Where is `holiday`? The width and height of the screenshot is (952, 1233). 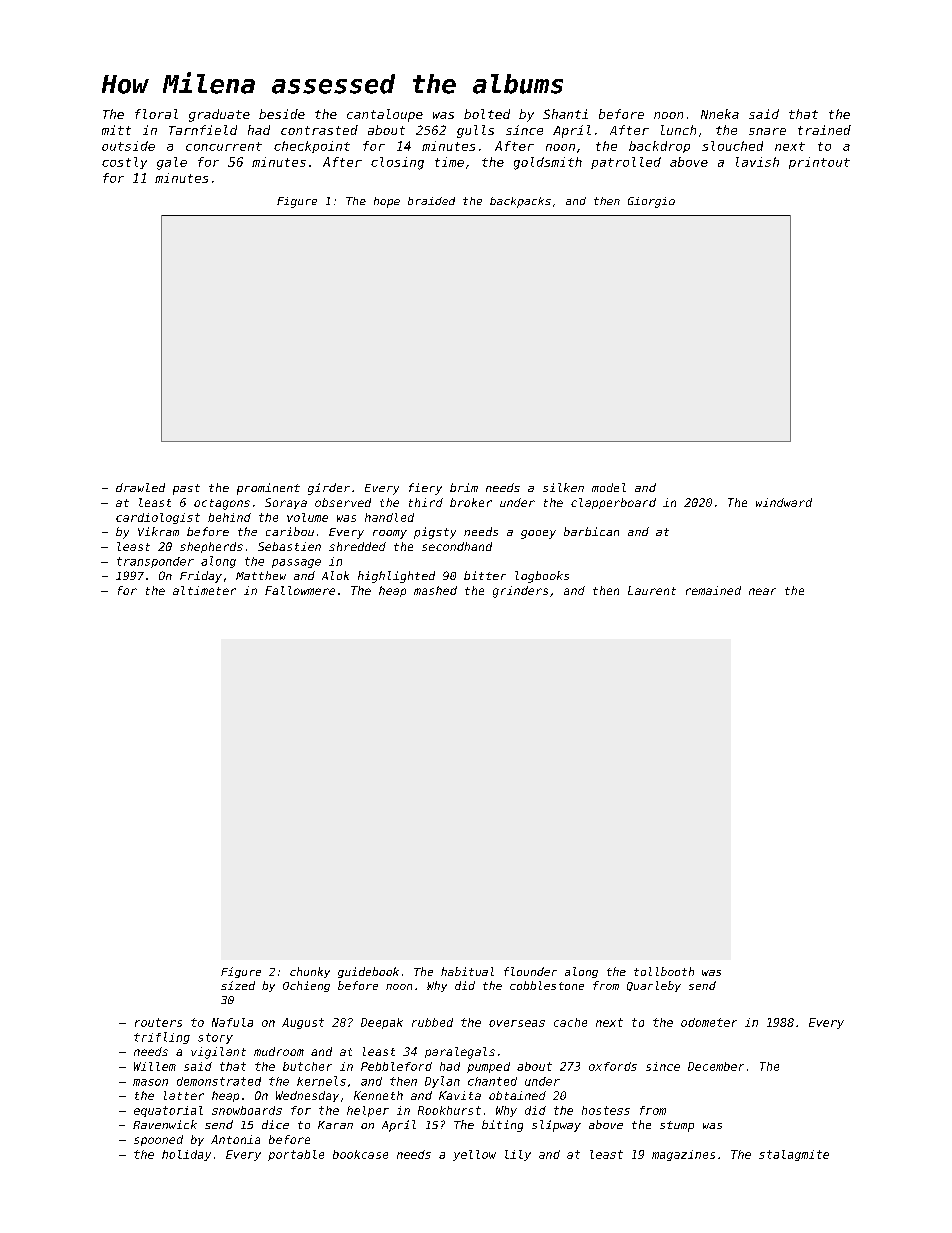 holiday is located at coordinates (186, 1155).
